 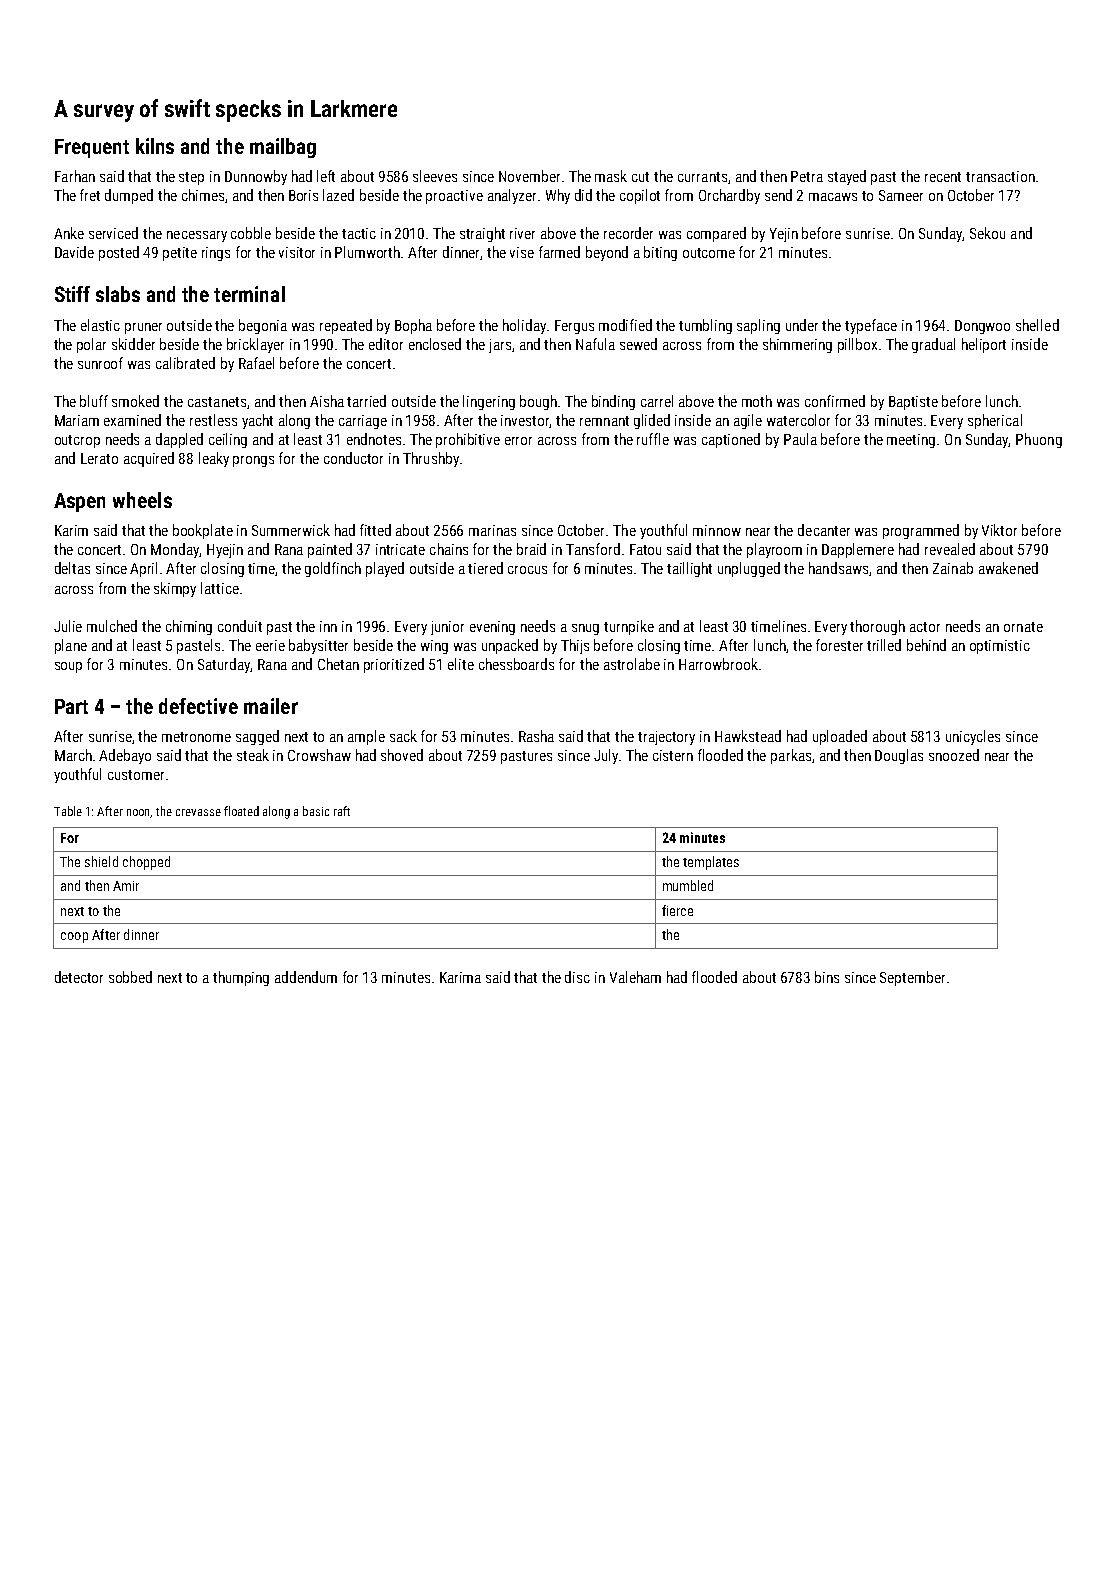 What do you see at coordinates (838, 568) in the image?
I see `handsaws` at bounding box center [838, 568].
